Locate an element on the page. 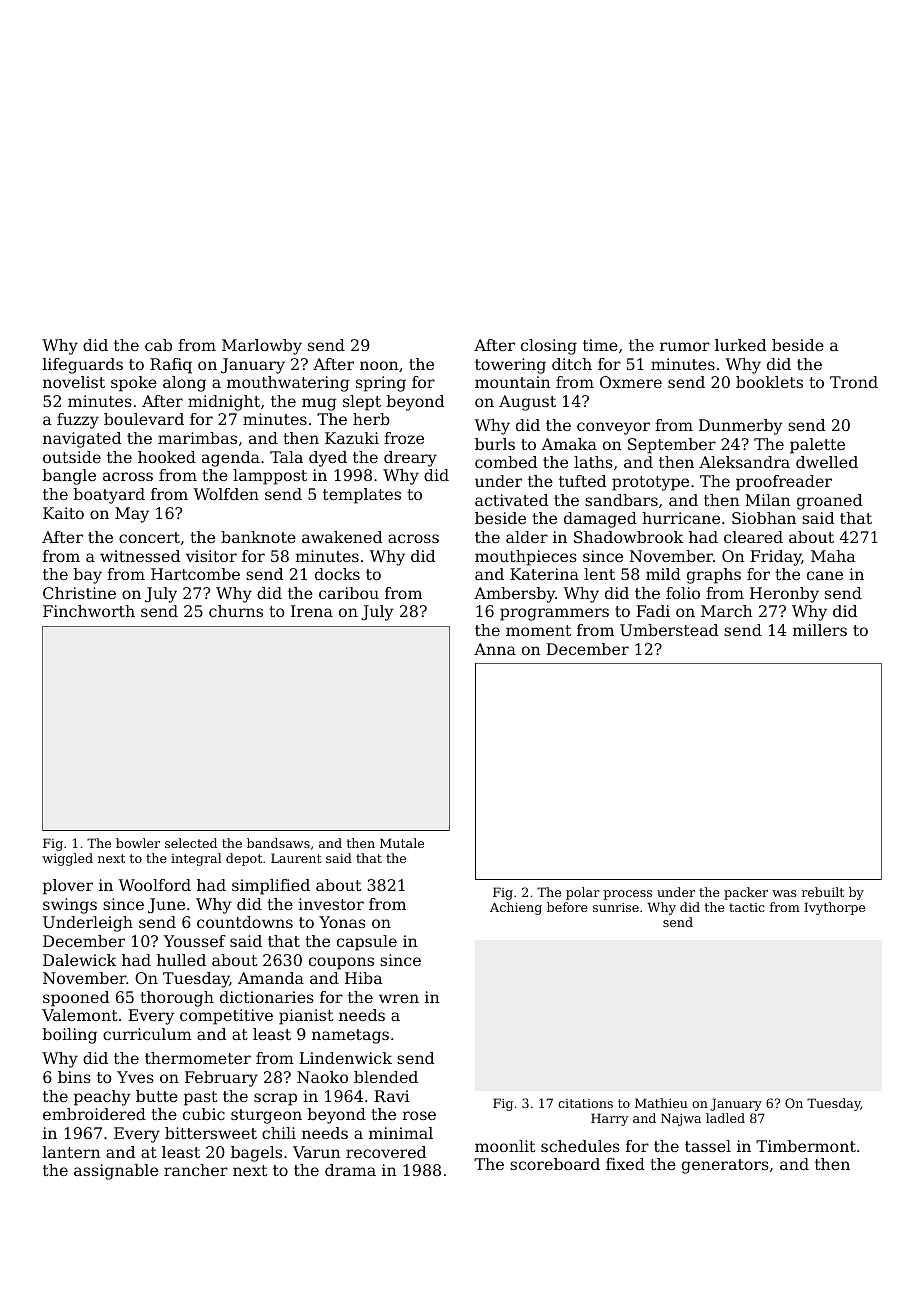 The image size is (924, 1308). drama is located at coordinates (350, 1170).
